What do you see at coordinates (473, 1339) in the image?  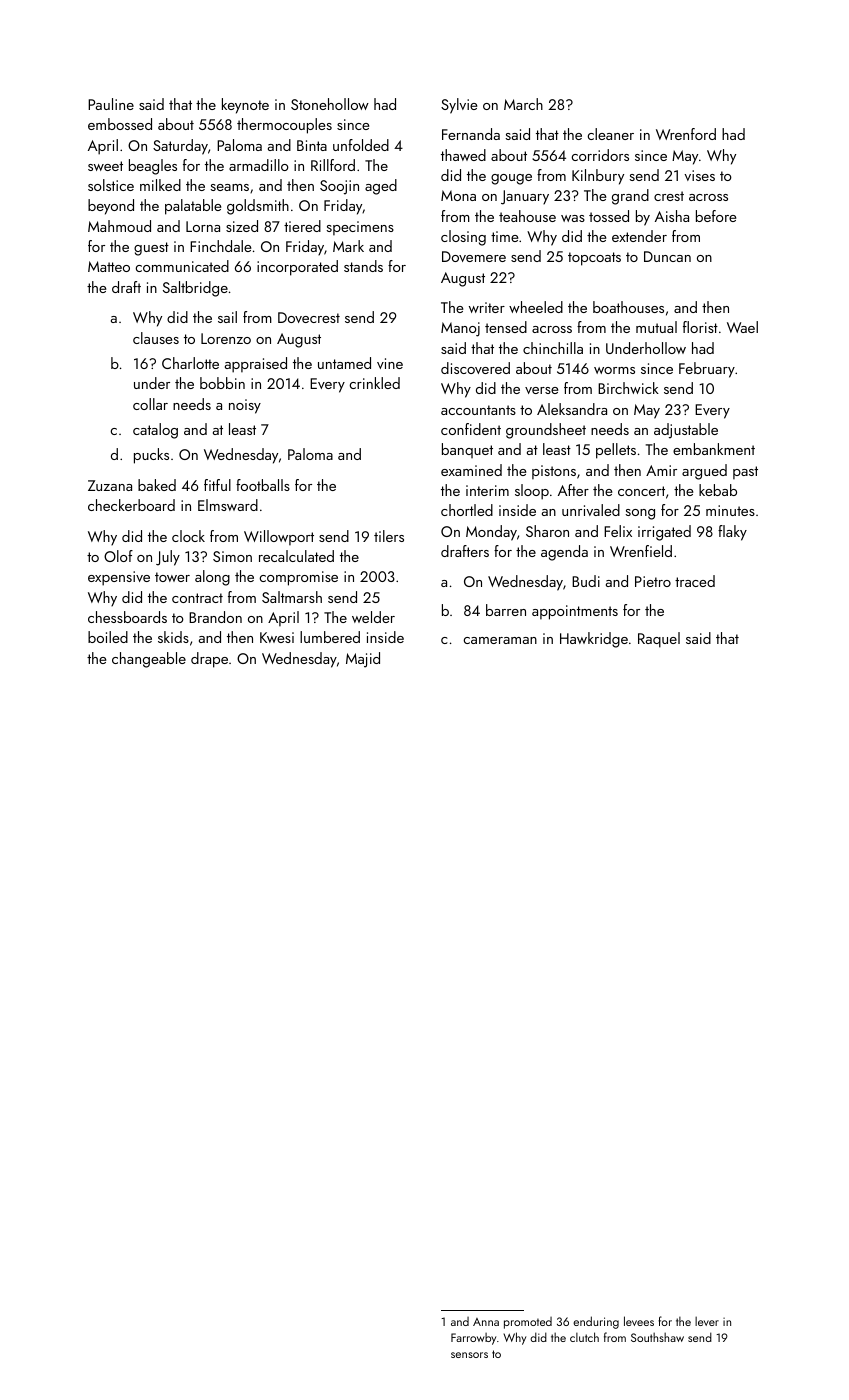 I see `Farrowby` at bounding box center [473, 1339].
